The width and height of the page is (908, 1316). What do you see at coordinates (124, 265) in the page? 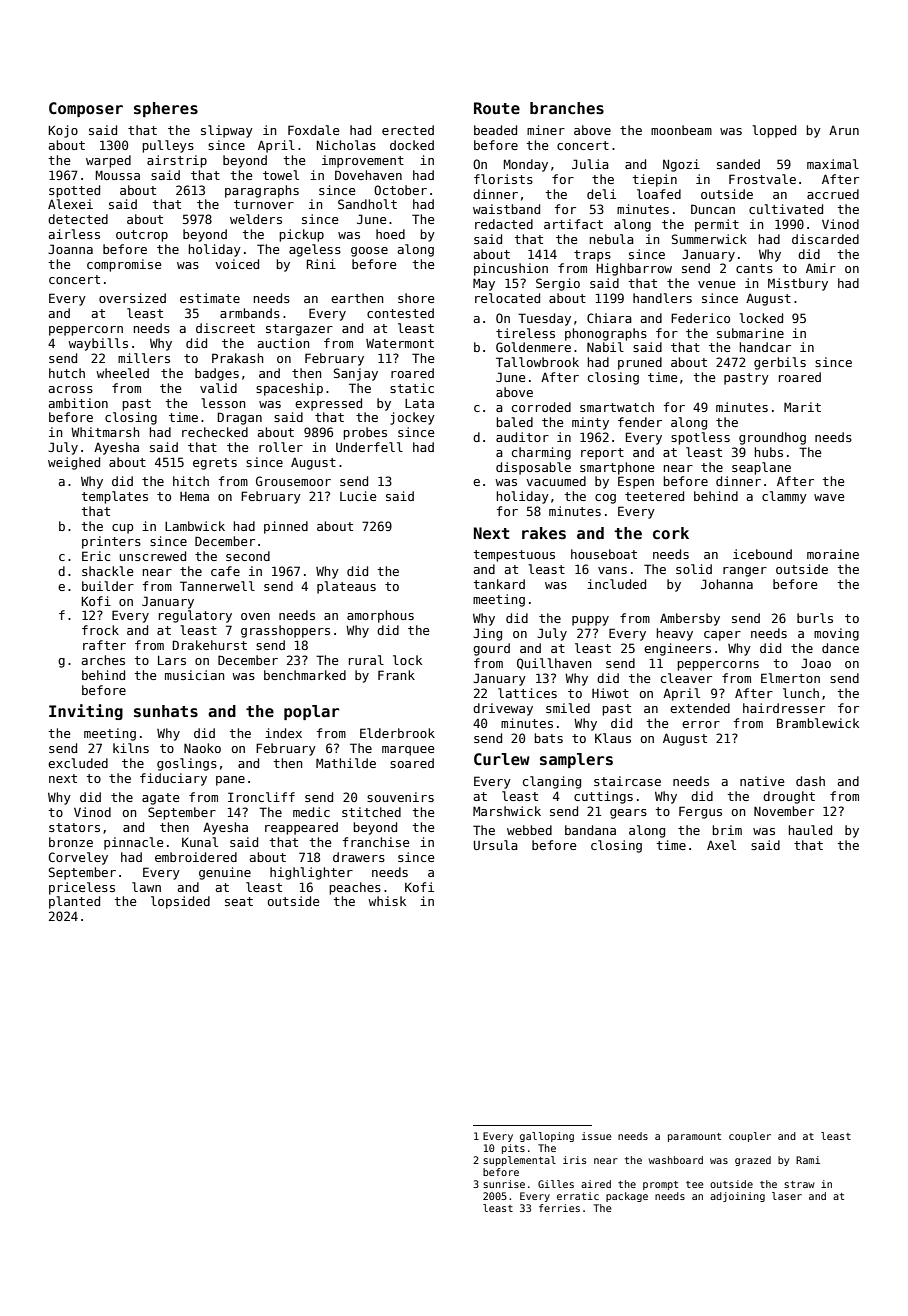
I see `compromise` at bounding box center [124, 265].
